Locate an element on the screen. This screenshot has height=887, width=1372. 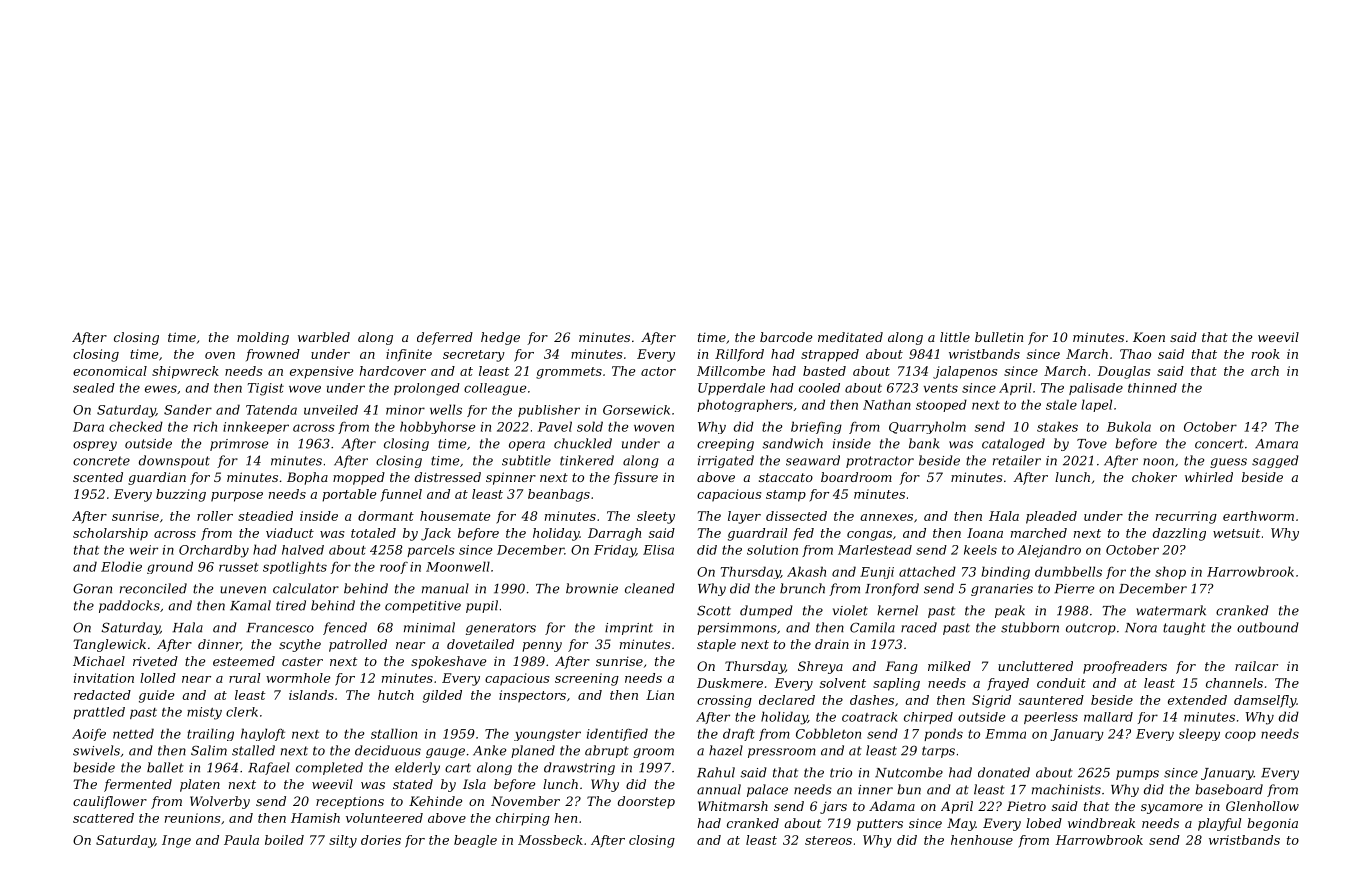
Inge is located at coordinates (176, 841).
